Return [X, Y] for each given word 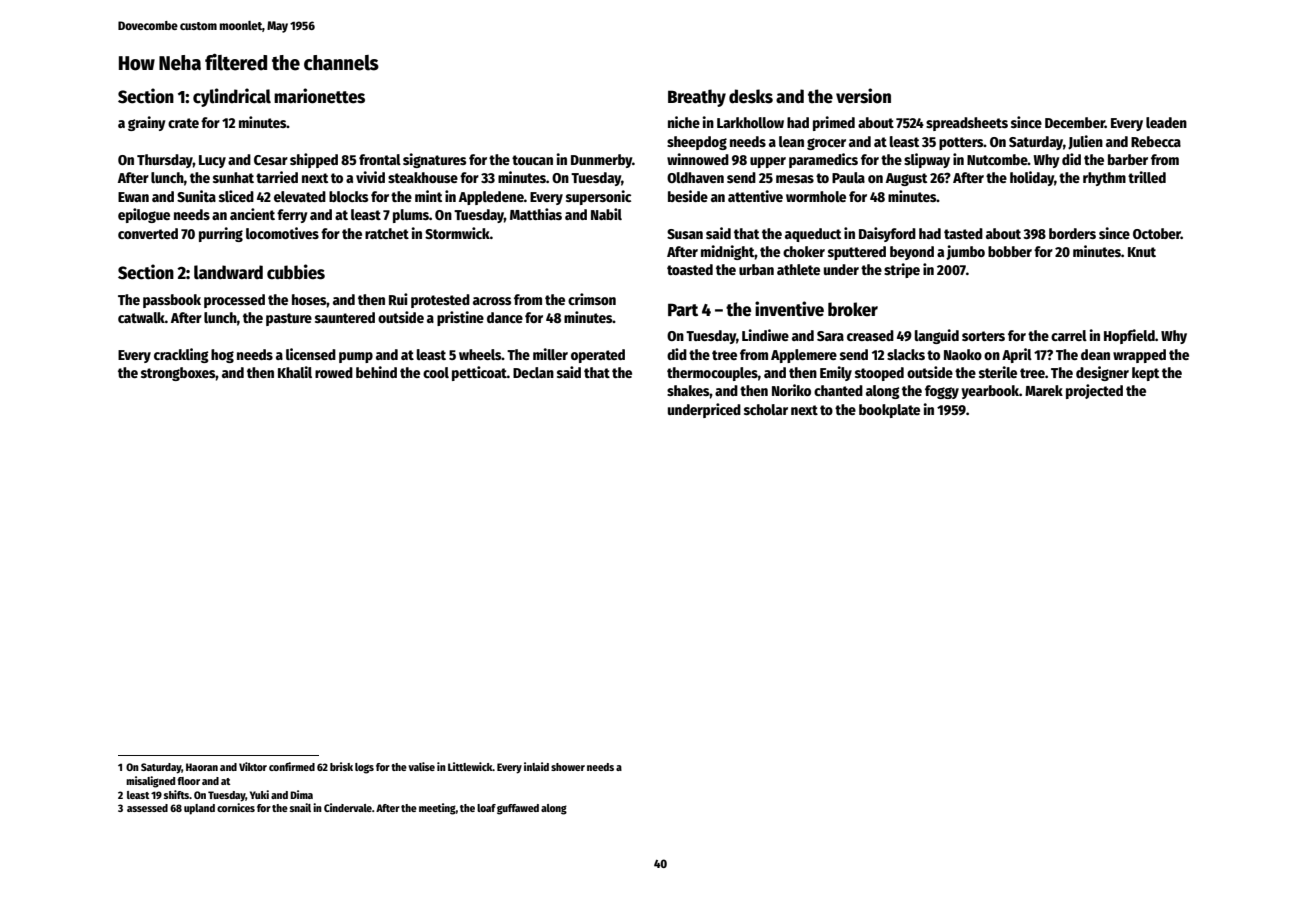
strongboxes [178, 374]
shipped [314, 160]
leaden [1166, 122]
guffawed [518, 809]
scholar [766, 409]
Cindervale [348, 807]
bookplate [889, 411]
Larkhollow [750, 122]
